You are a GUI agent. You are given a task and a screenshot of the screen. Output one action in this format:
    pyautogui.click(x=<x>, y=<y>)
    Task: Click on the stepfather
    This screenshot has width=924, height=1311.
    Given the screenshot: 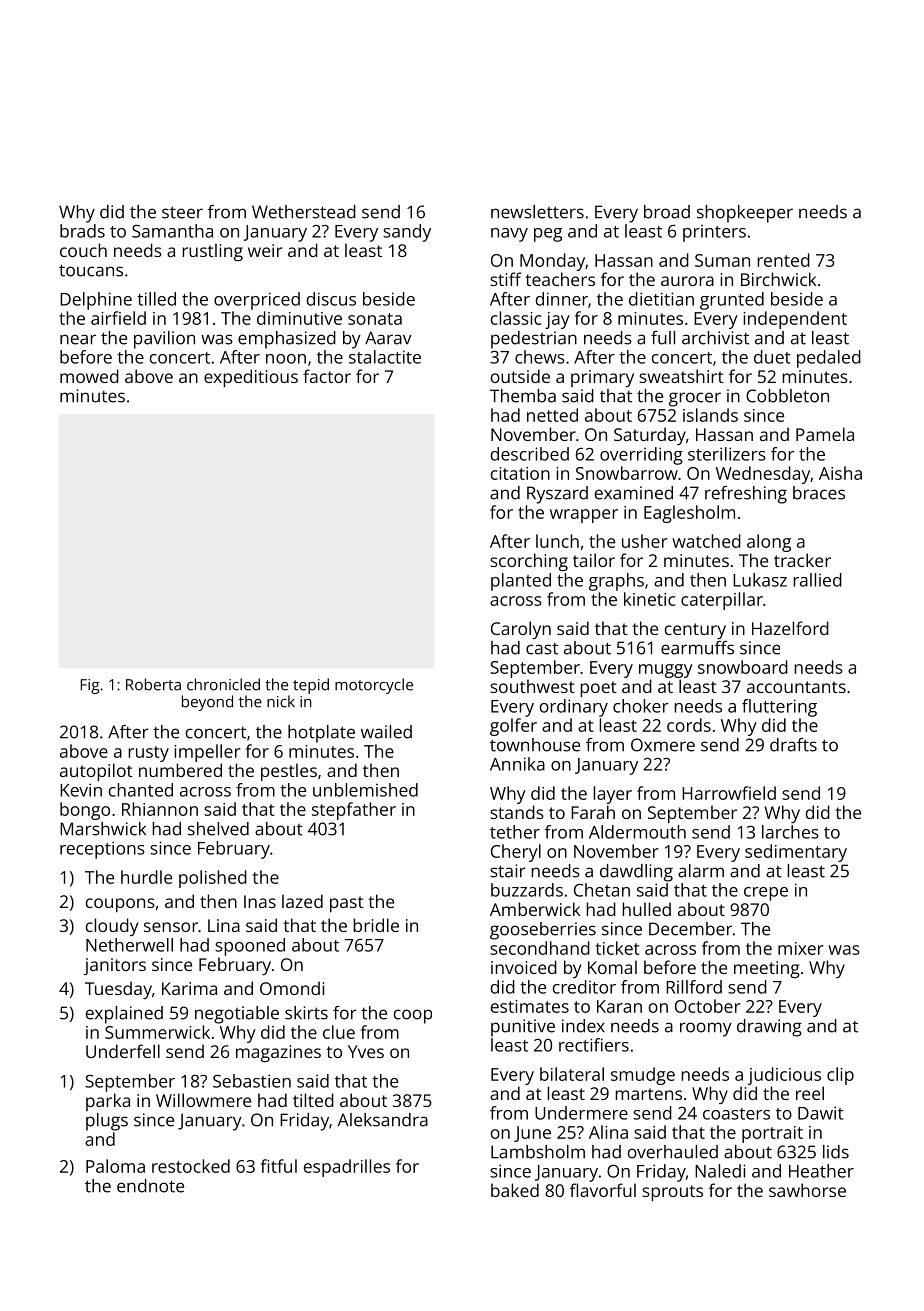 What is the action you would take?
    pyautogui.click(x=354, y=811)
